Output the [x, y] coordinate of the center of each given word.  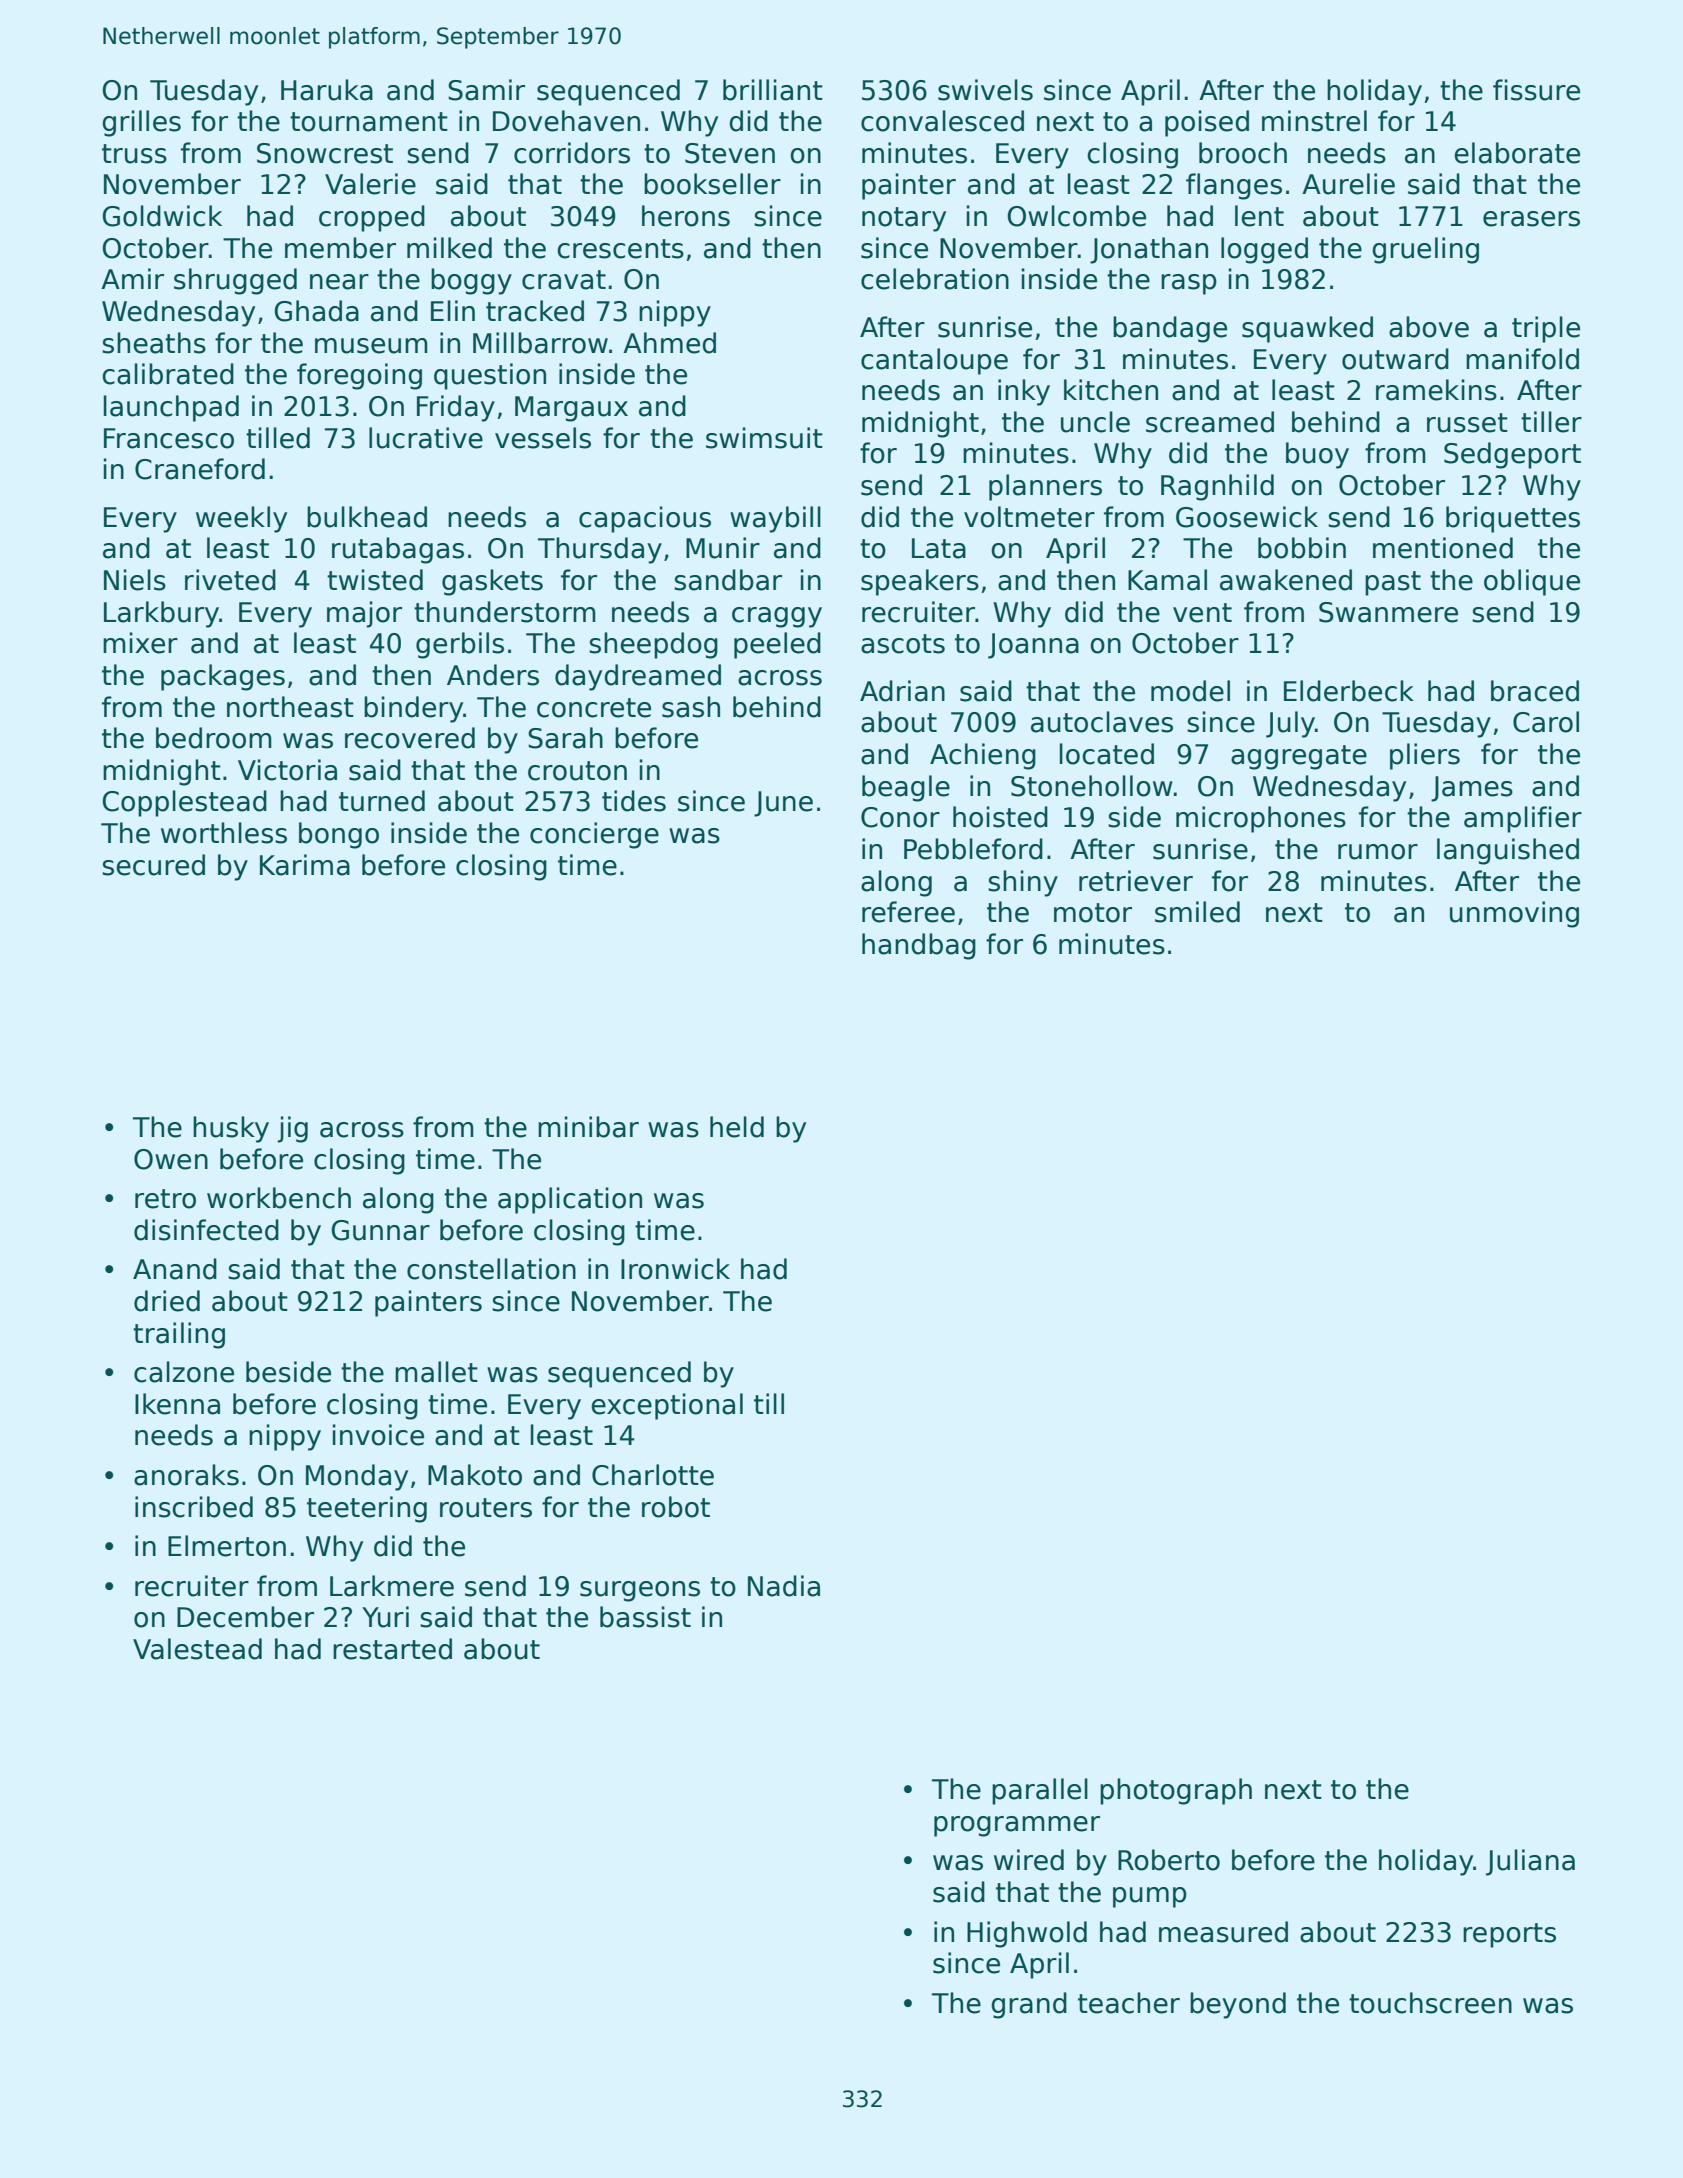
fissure [1536, 90]
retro [165, 1199]
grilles [141, 123]
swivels [985, 90]
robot [676, 1507]
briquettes [1513, 519]
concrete [594, 708]
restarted [392, 1649]
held [737, 1127]
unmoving [1514, 914]
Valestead [197, 1649]
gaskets [492, 582]
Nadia [784, 1586]
